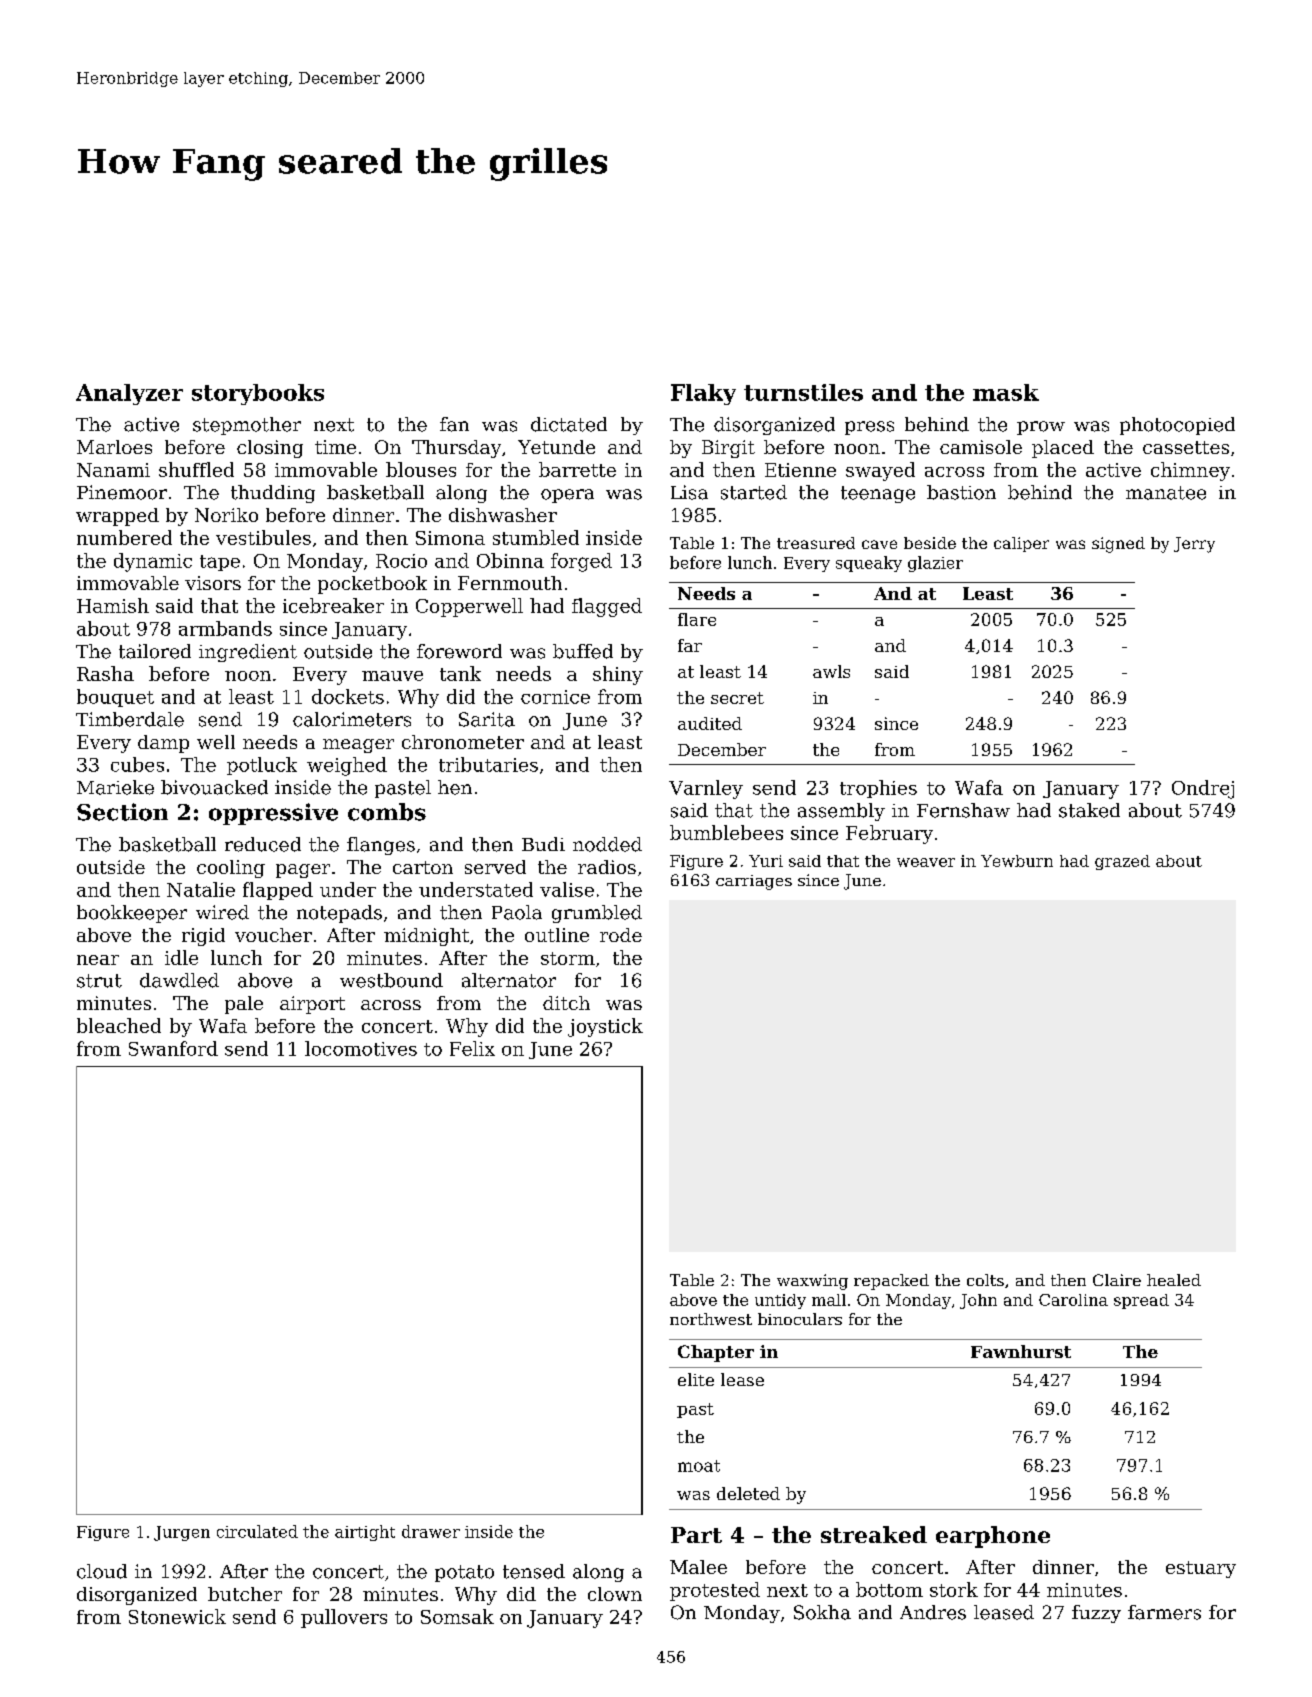 The image size is (1312, 1697). Describe the element at coordinates (935, 564) in the image. I see `glazier` at that location.
